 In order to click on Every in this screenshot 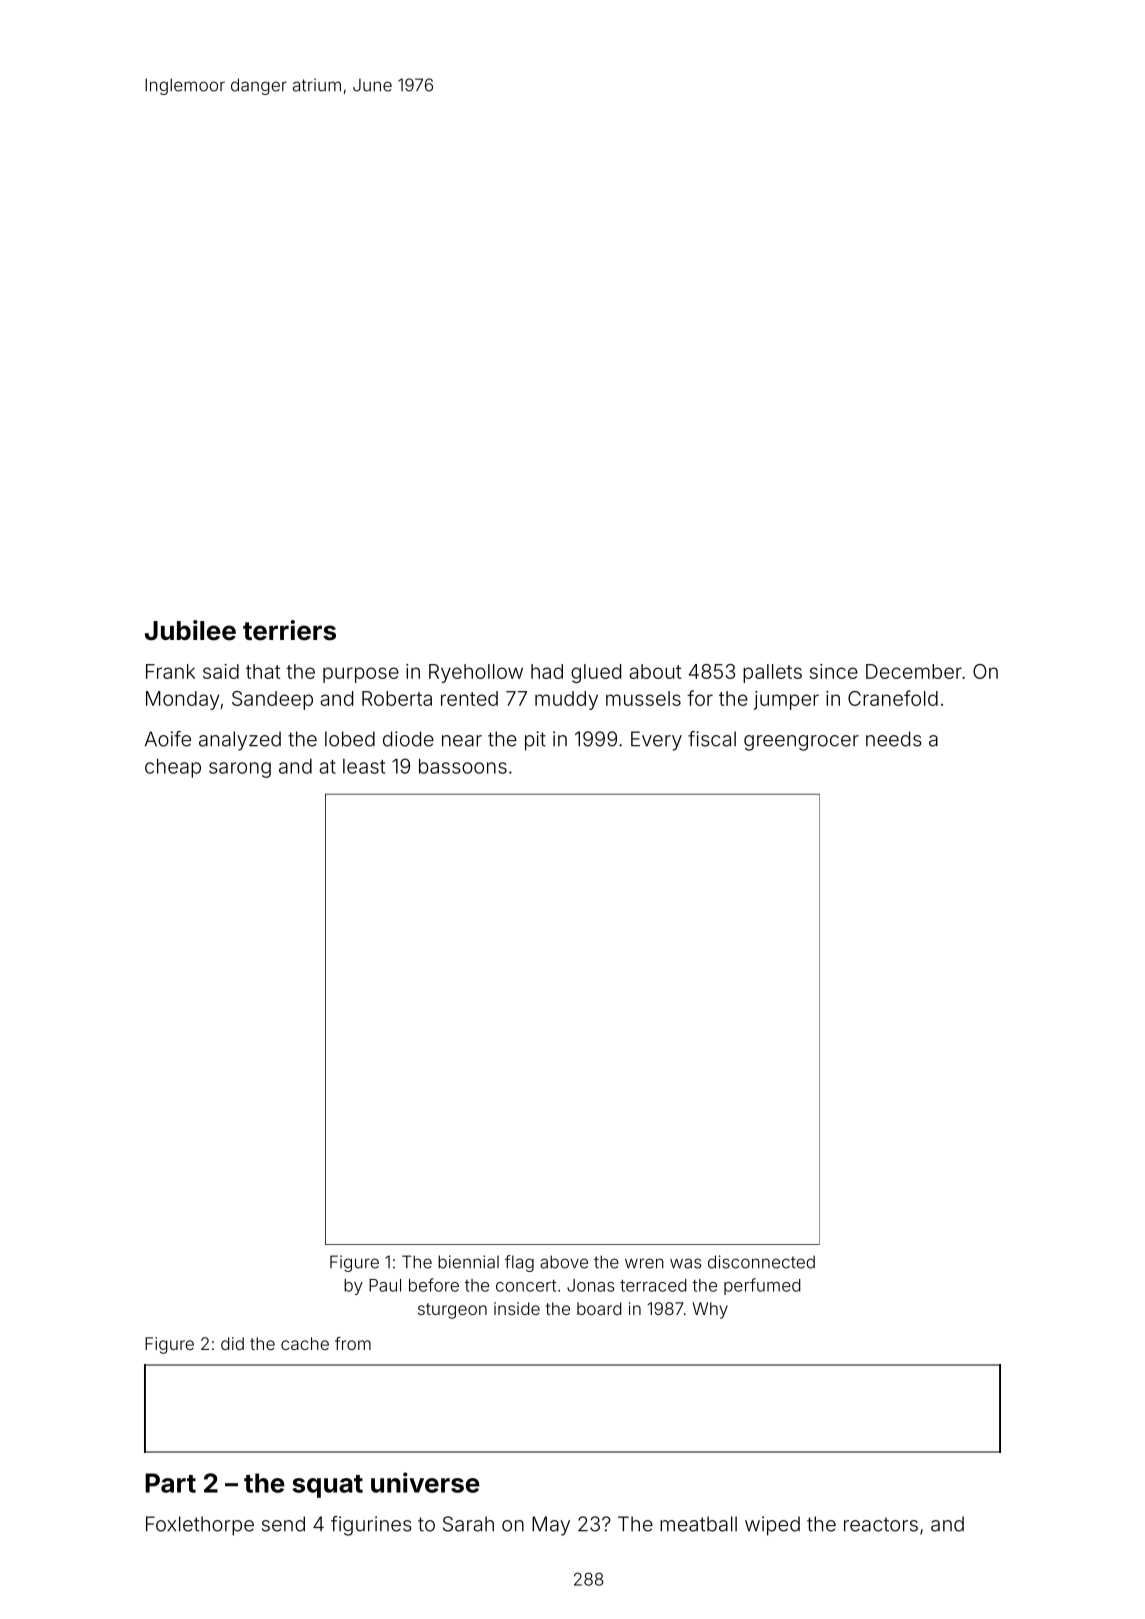, I will do `click(656, 741)`.
